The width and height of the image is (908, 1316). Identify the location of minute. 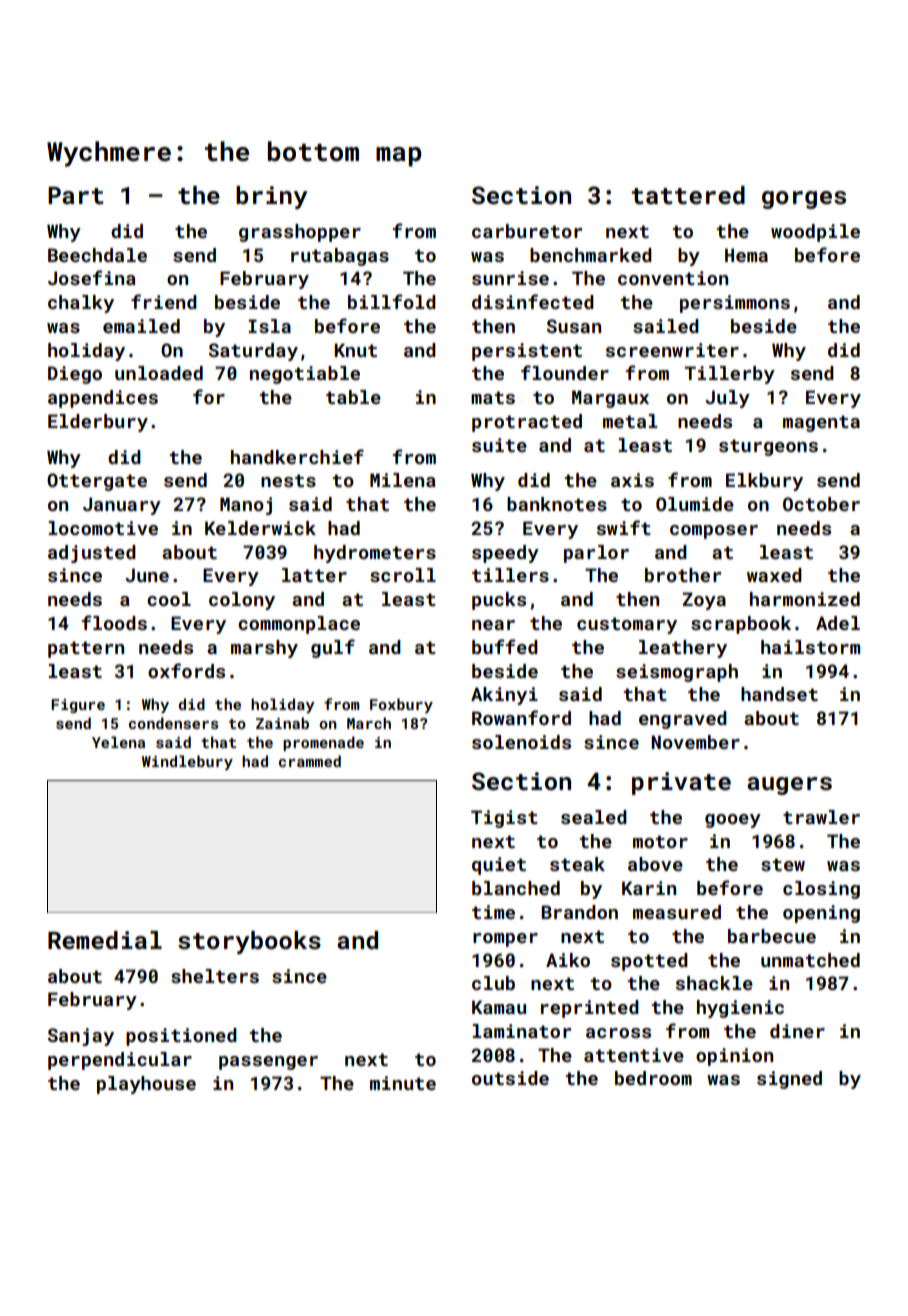
(403, 1083).
